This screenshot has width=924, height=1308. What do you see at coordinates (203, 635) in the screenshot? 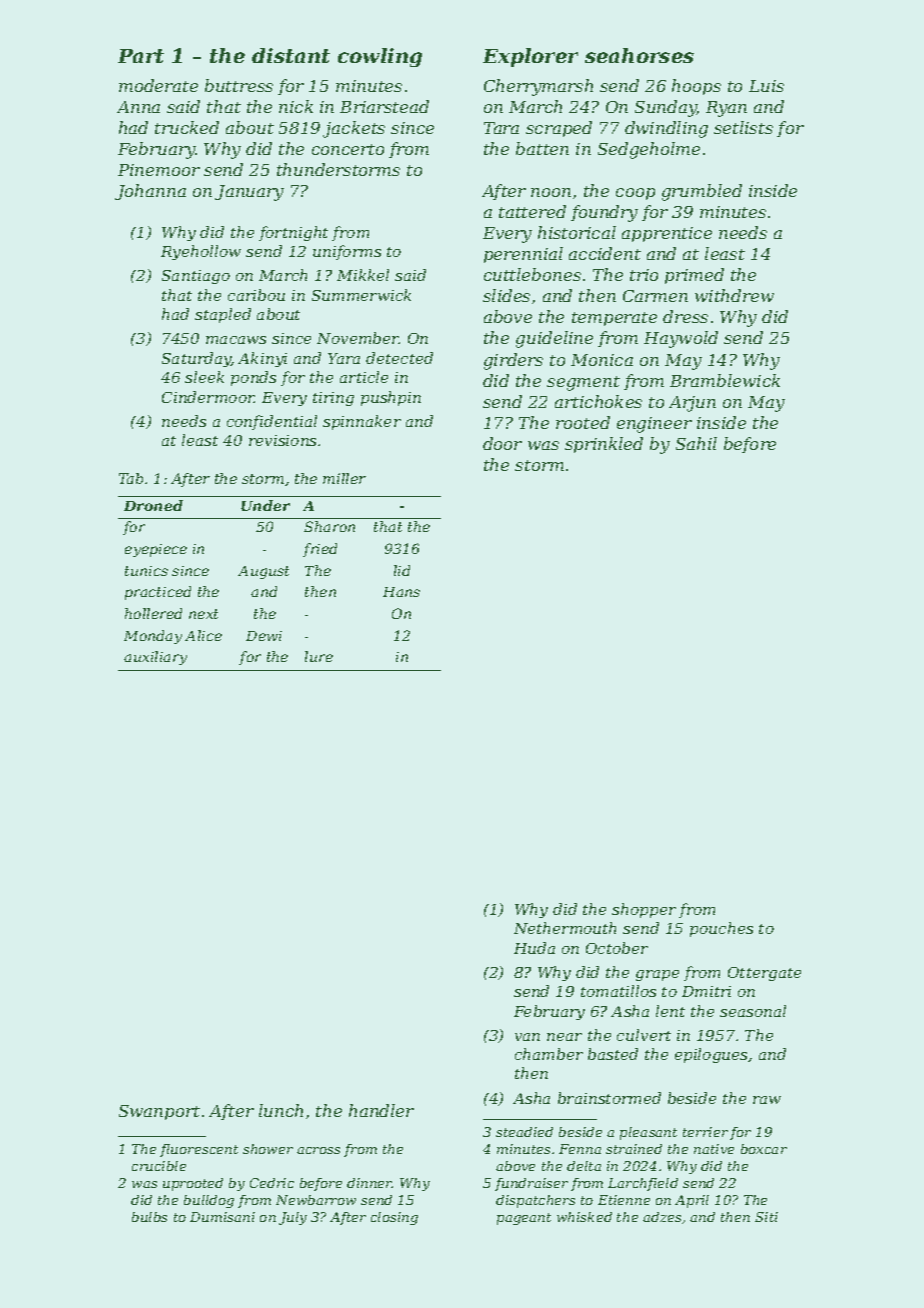
I see `Alice` at bounding box center [203, 635].
